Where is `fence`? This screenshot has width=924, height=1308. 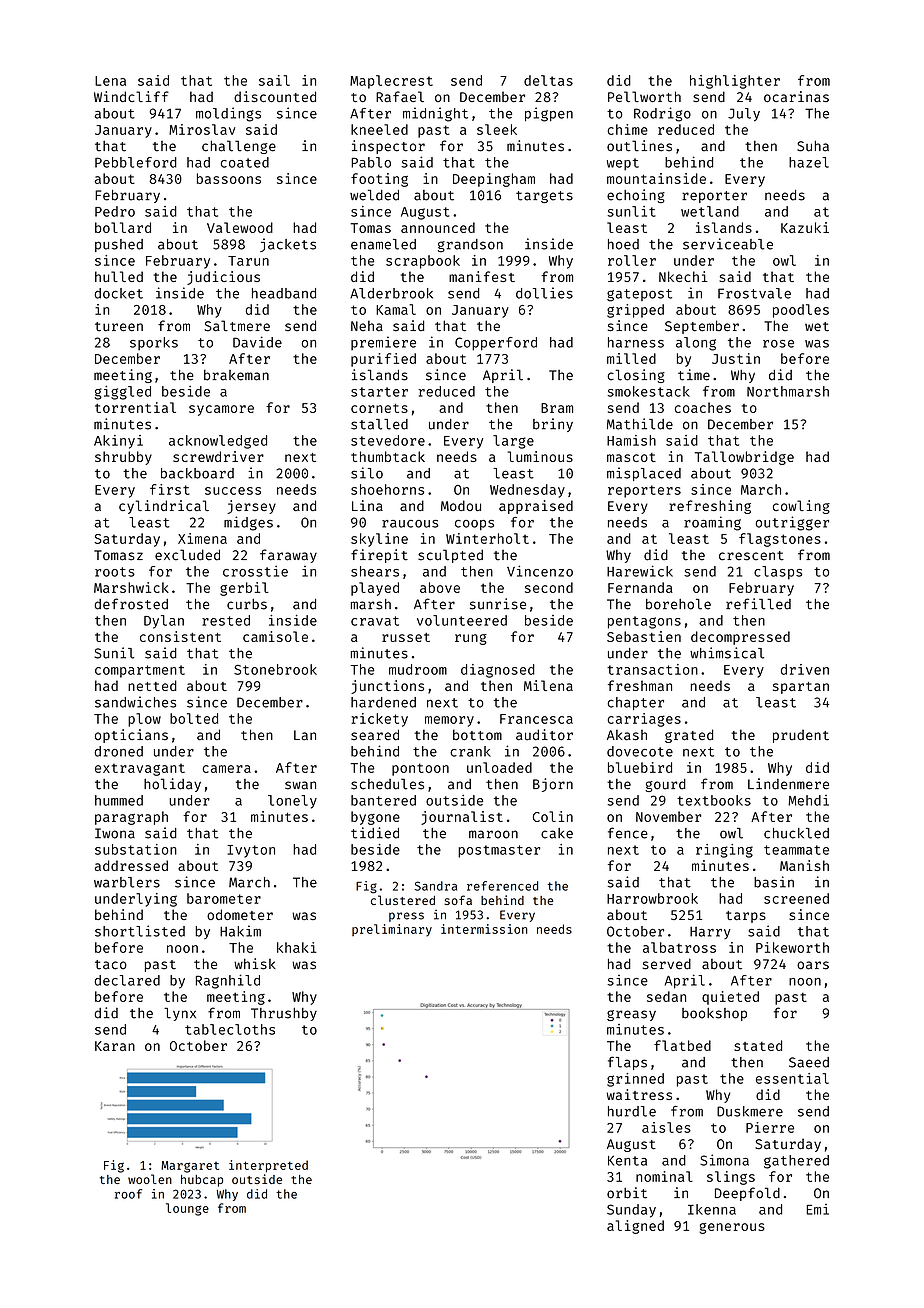
fence is located at coordinates (628, 833).
